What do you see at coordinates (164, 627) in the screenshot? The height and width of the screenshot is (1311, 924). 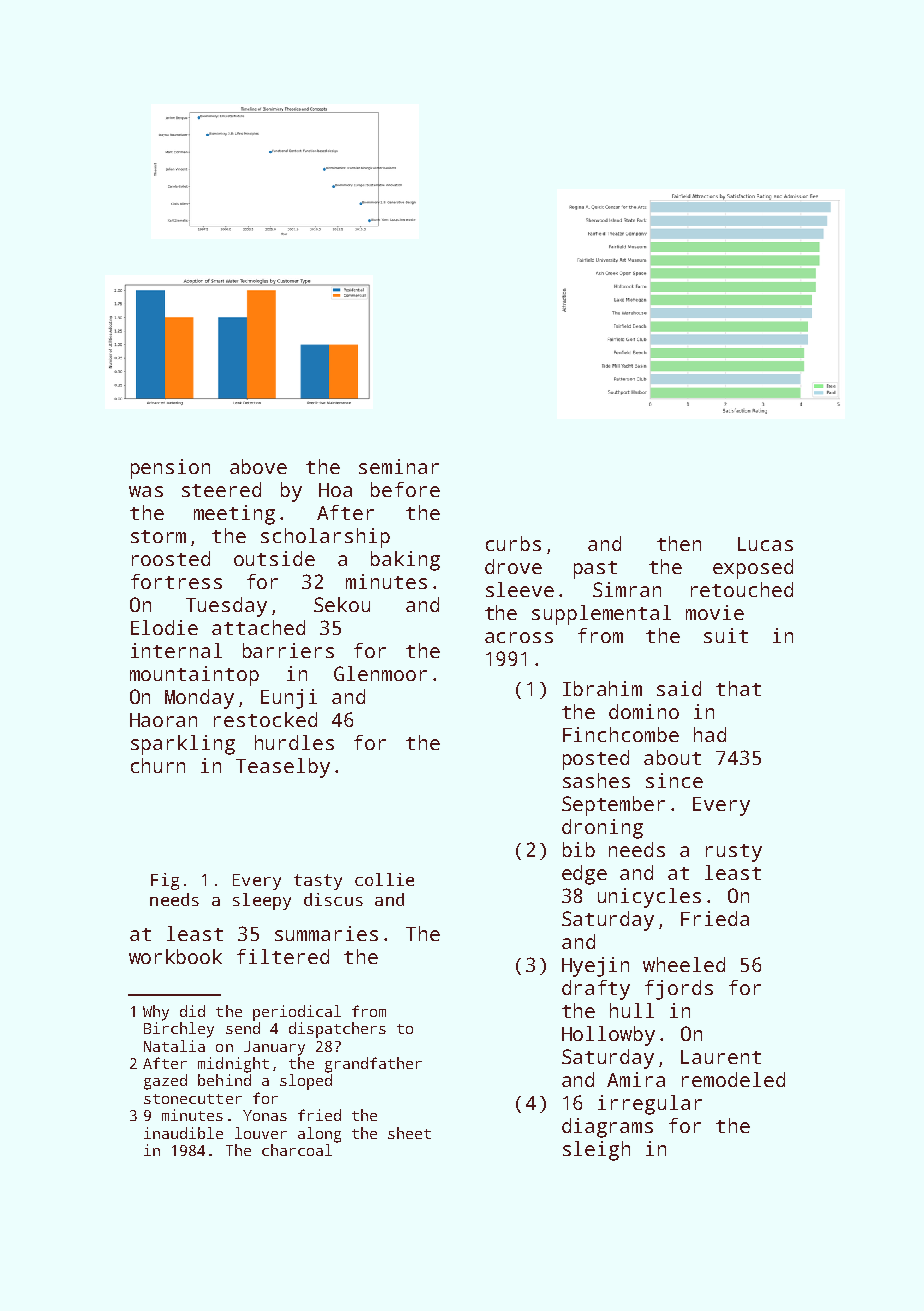 I see `Elodie` at bounding box center [164, 627].
